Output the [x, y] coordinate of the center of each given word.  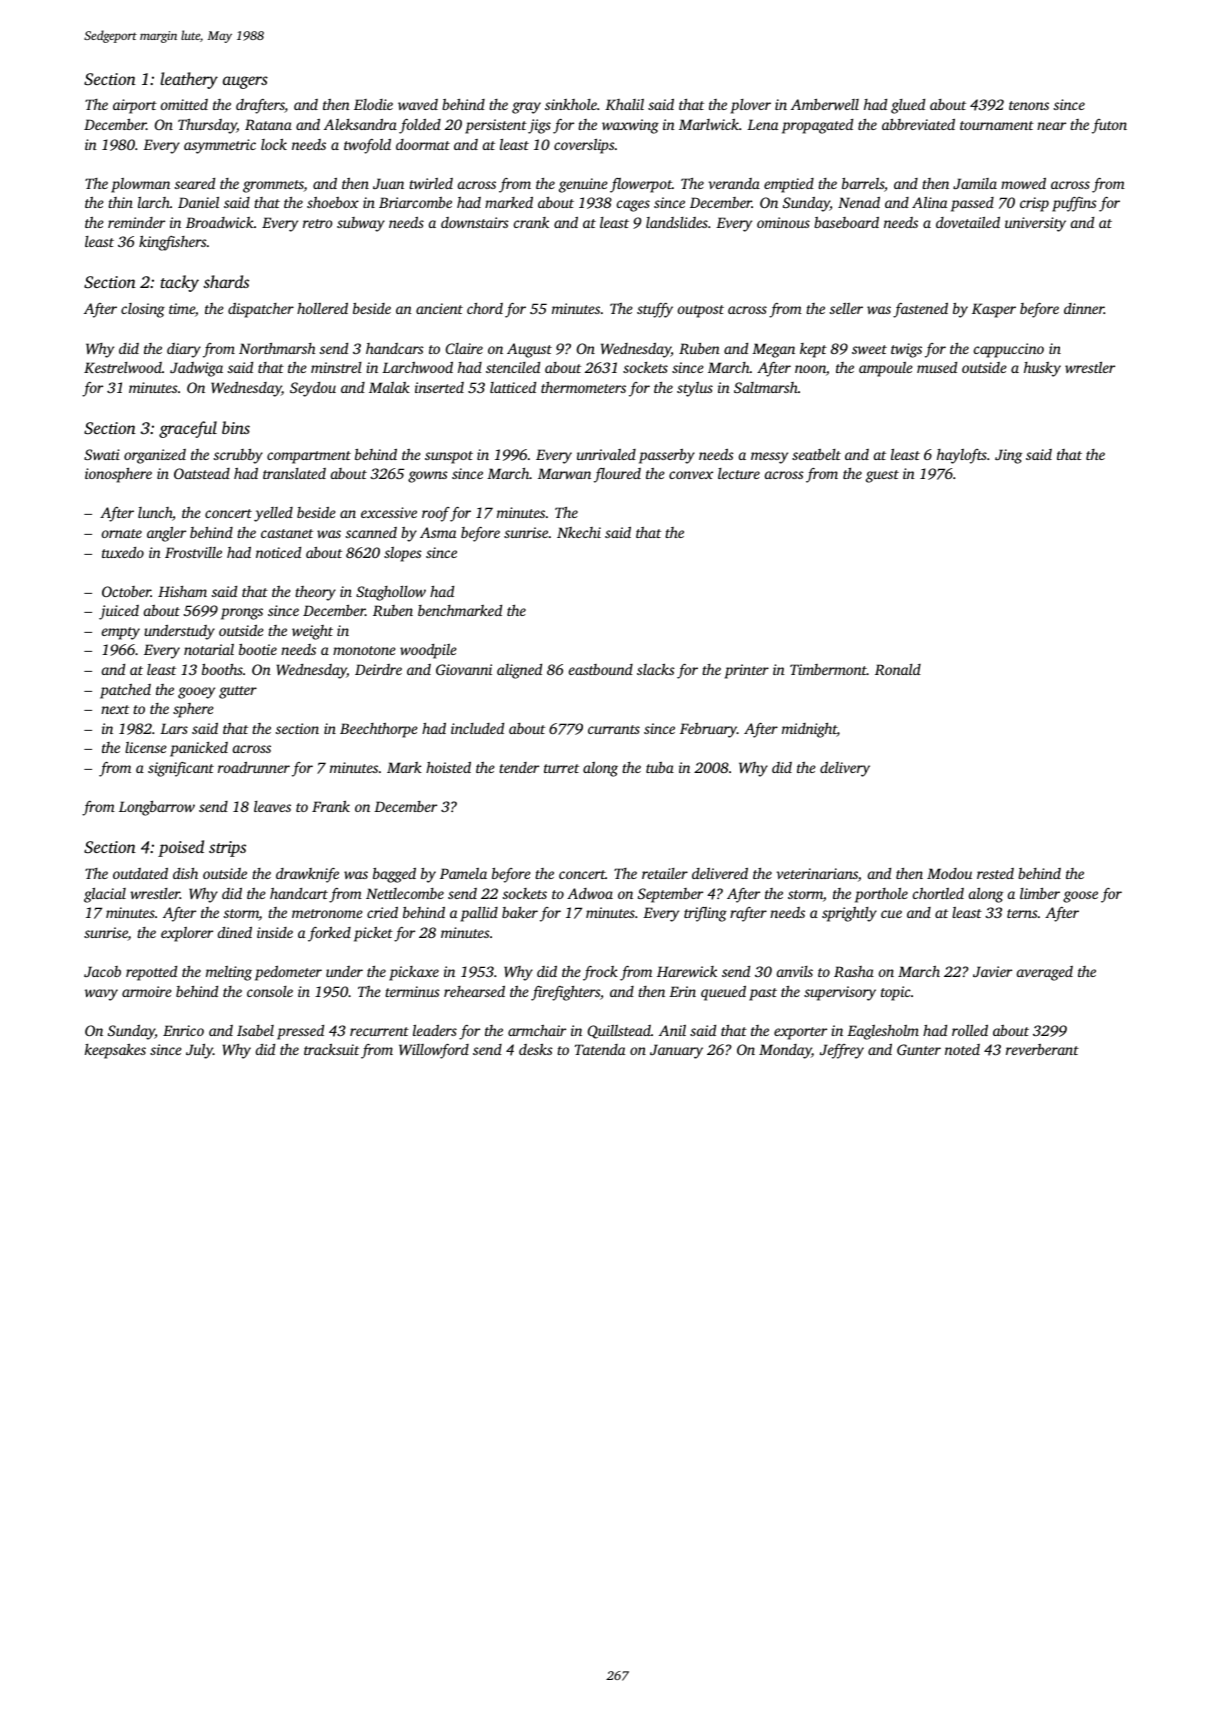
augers [245, 82]
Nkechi [579, 532]
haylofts [962, 456]
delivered [720, 873]
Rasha [854, 971]
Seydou [313, 389]
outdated [140, 873]
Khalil [624, 104]
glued [908, 106]
